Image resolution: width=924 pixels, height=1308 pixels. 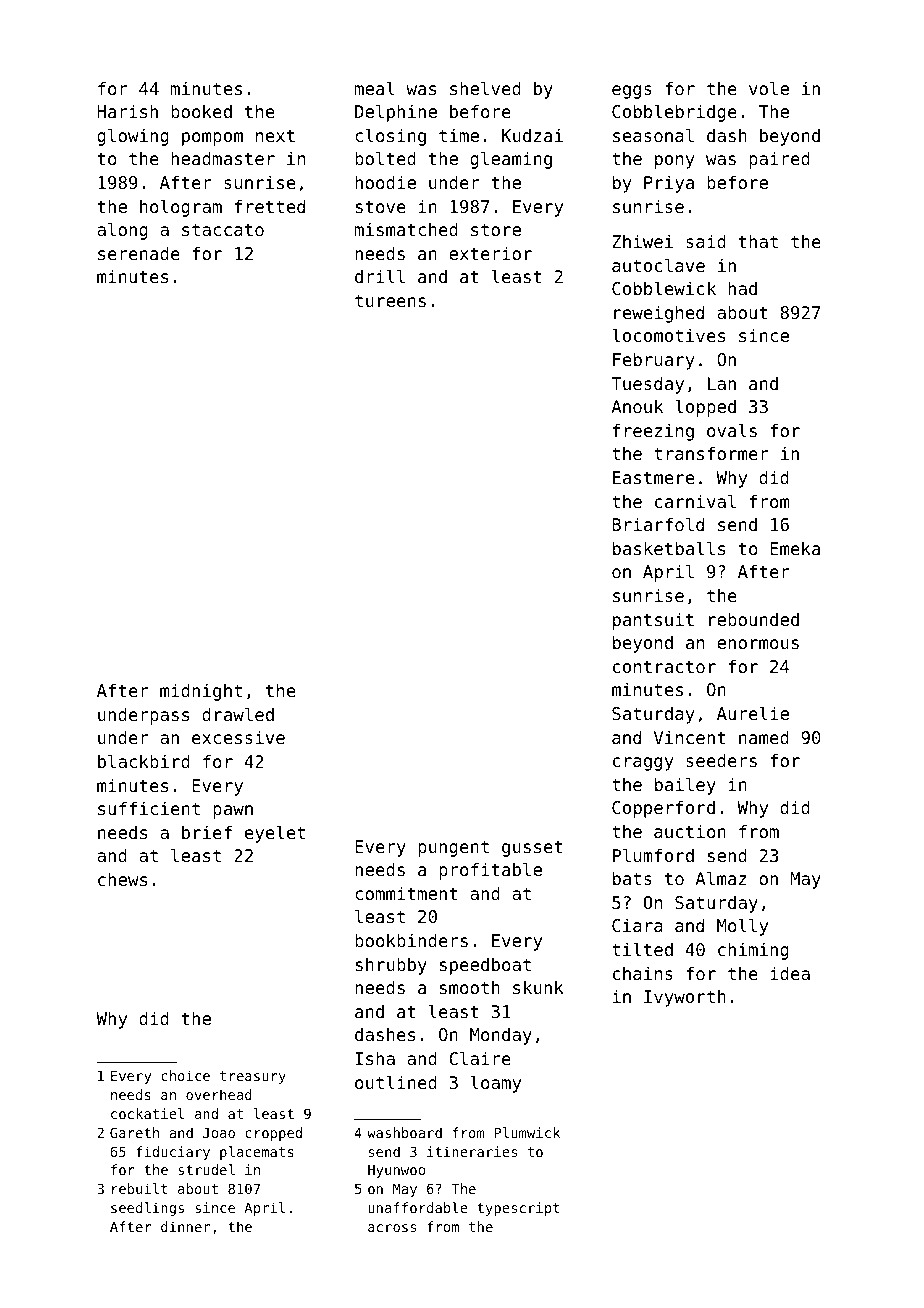 What do you see at coordinates (769, 88) in the page?
I see `vole` at bounding box center [769, 88].
